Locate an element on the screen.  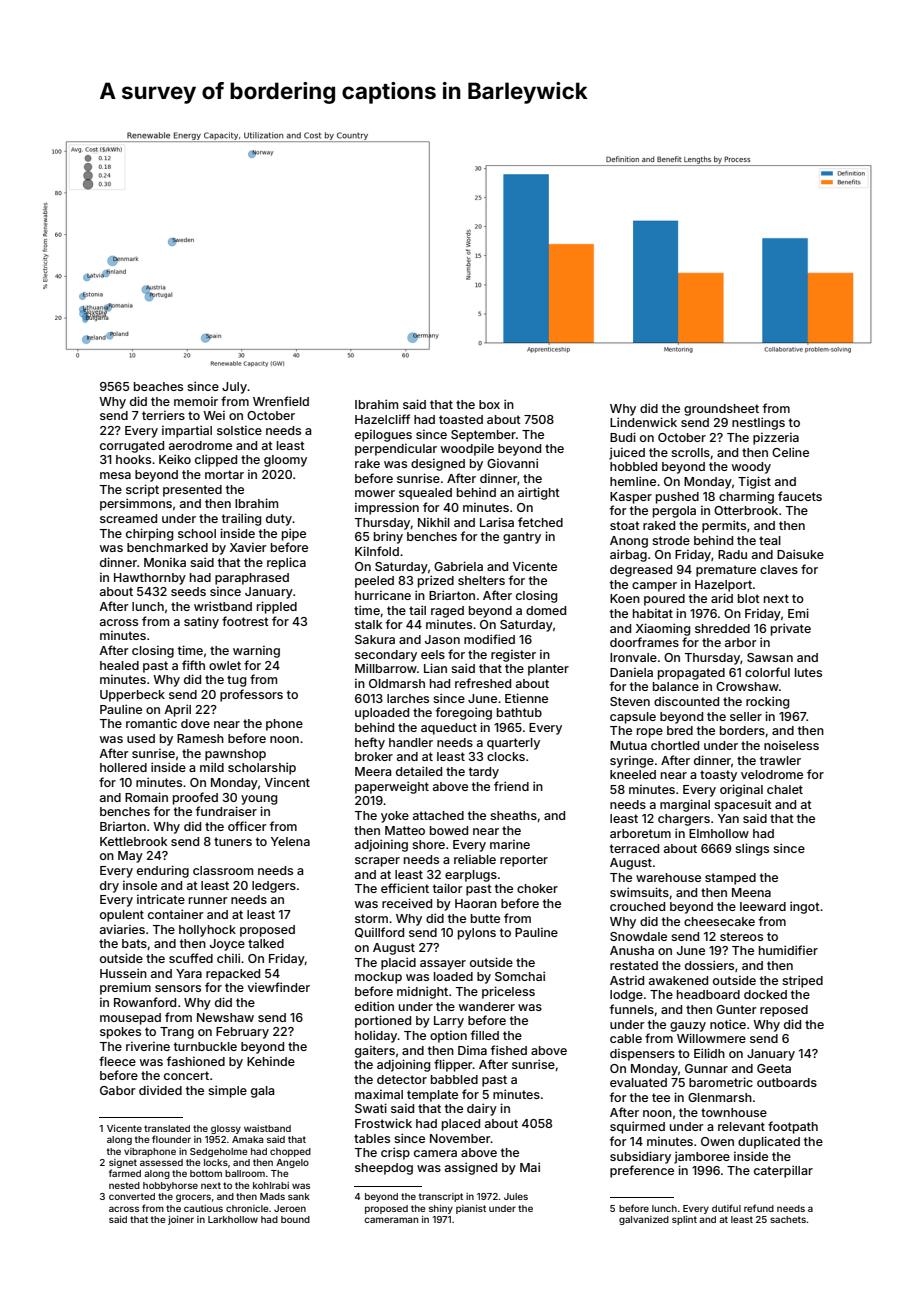
young is located at coordinates (259, 800).
